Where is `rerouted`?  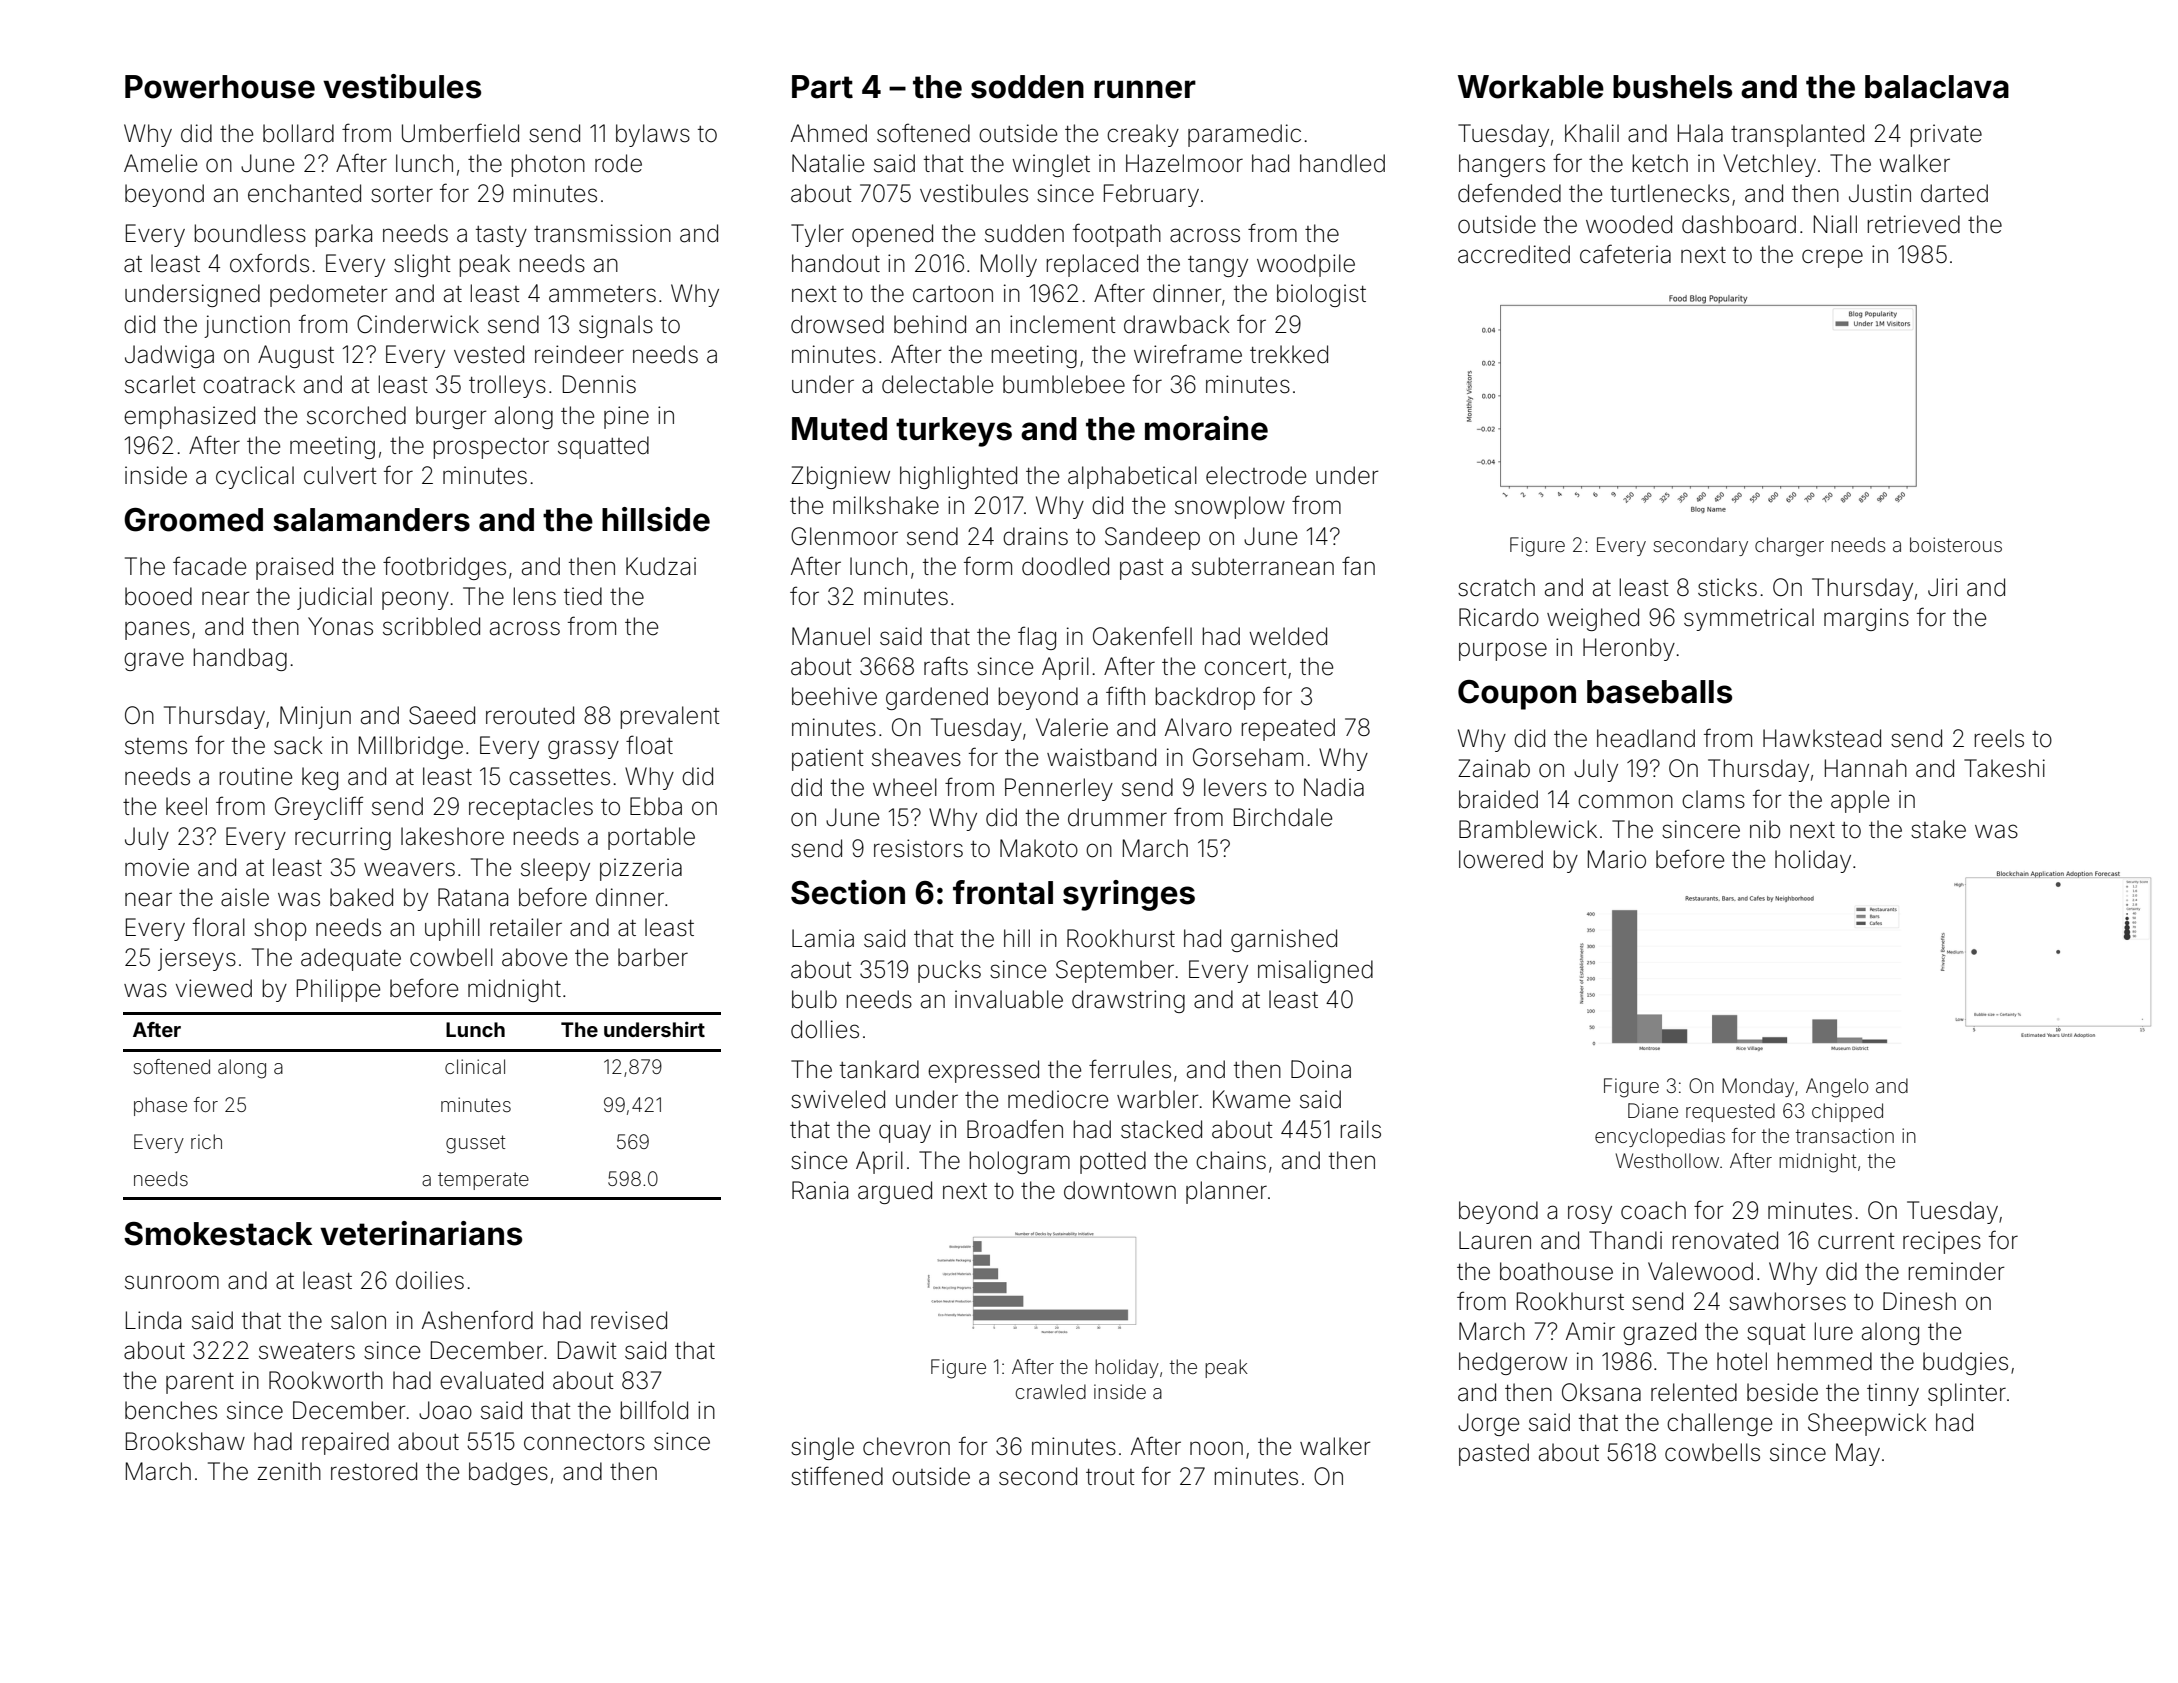 rerouted is located at coordinates (530, 715).
